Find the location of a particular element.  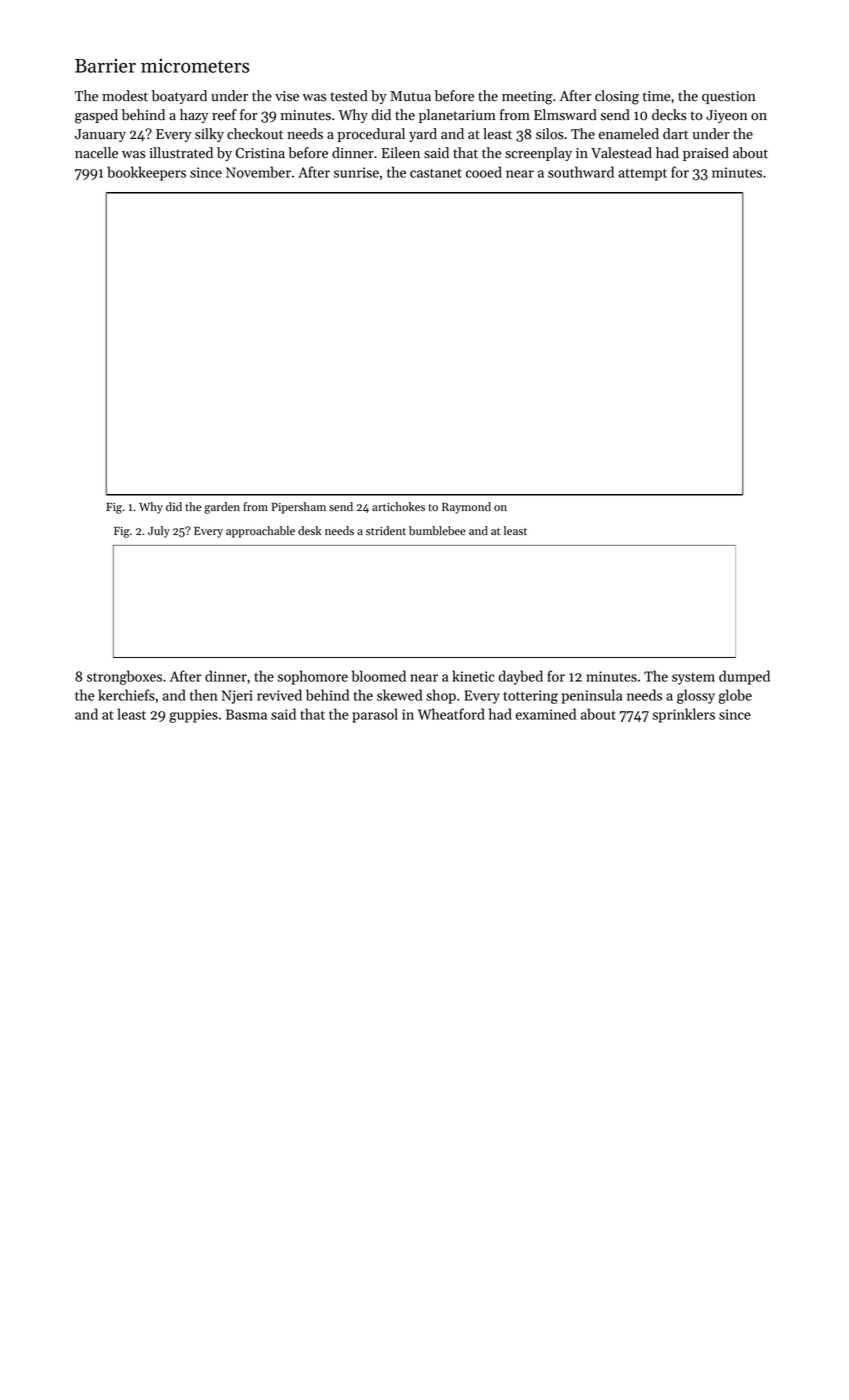

July is located at coordinates (159, 532).
